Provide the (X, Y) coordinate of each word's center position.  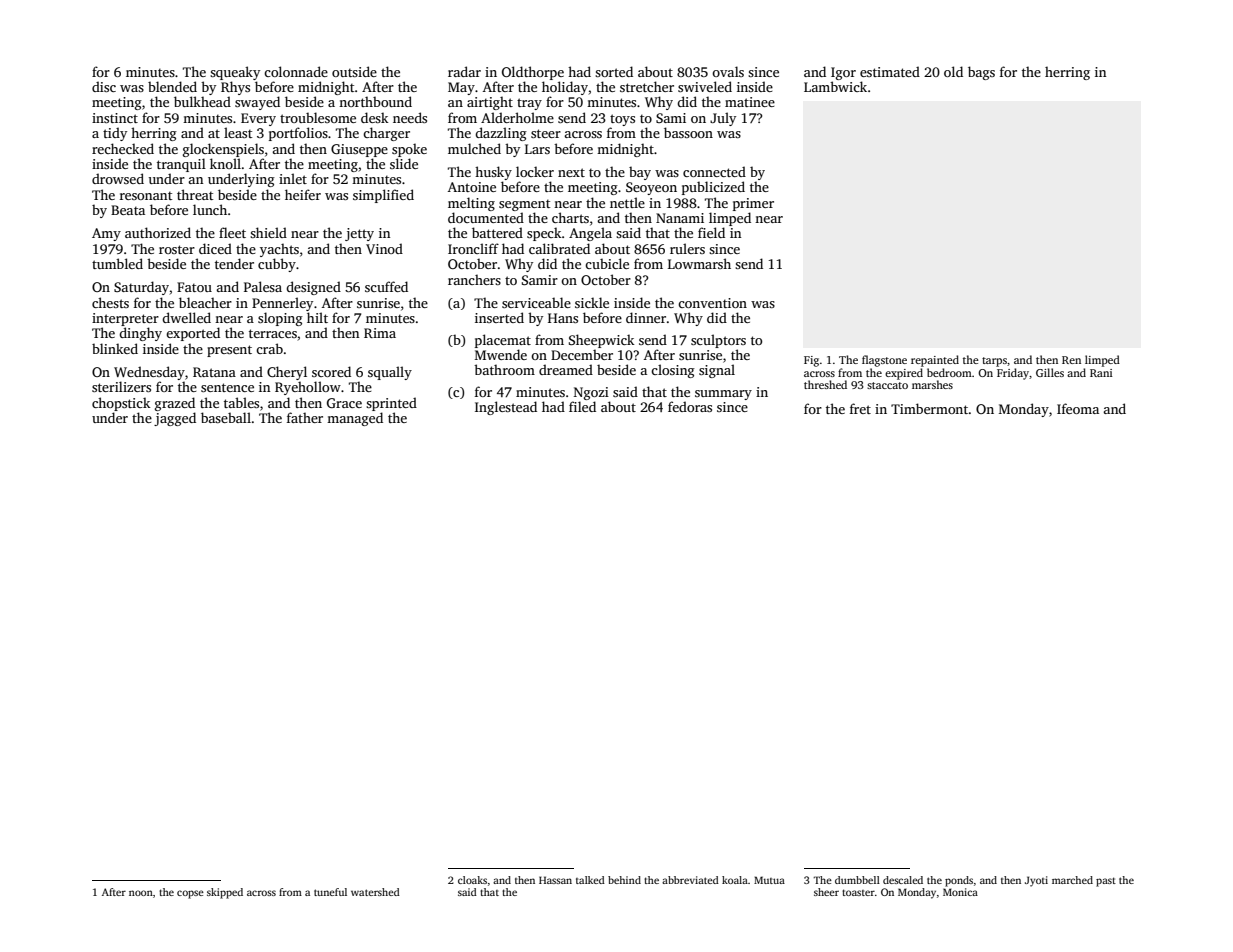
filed (582, 406)
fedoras (690, 406)
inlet (293, 178)
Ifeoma (1078, 408)
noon (141, 893)
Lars (537, 149)
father (305, 417)
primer (753, 204)
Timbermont (930, 408)
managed (355, 419)
